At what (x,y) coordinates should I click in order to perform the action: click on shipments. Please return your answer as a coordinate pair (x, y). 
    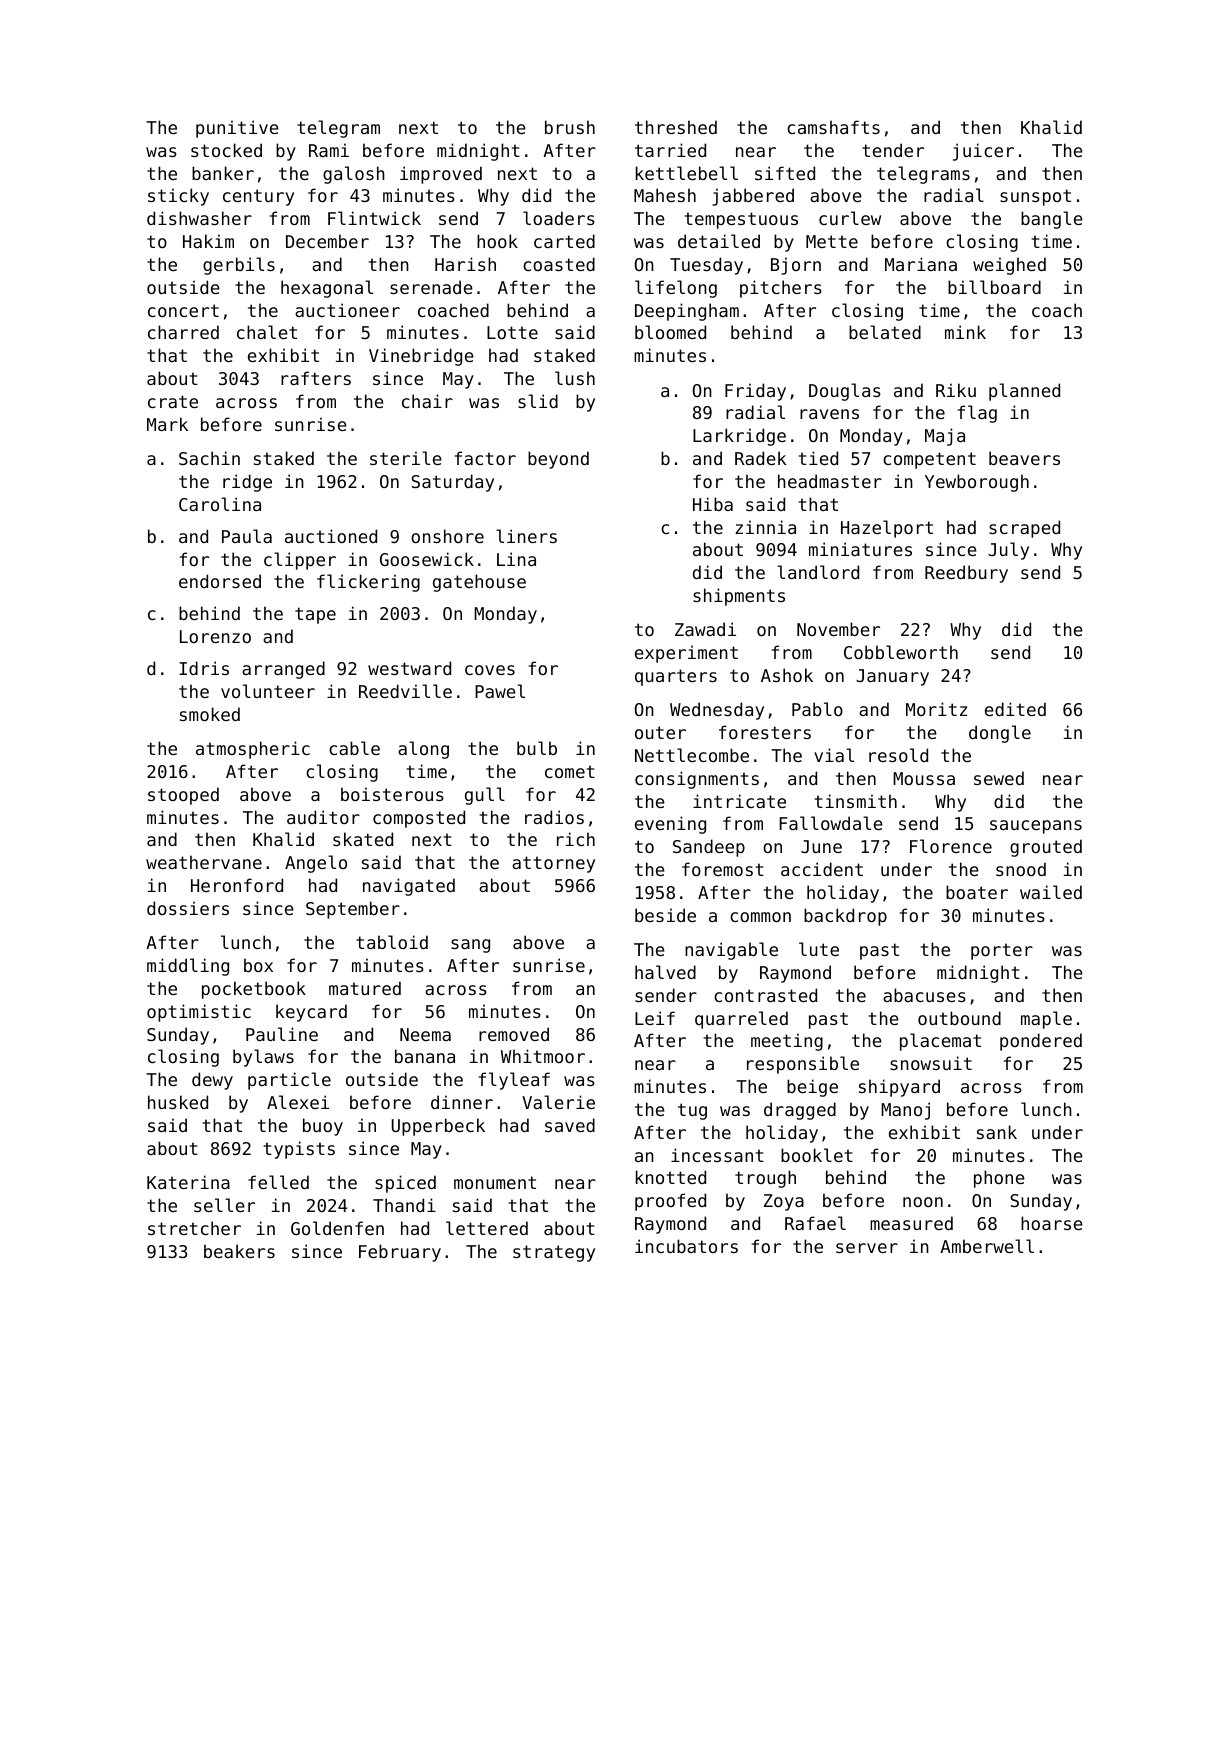
    Looking at the image, I should click on (739, 597).
